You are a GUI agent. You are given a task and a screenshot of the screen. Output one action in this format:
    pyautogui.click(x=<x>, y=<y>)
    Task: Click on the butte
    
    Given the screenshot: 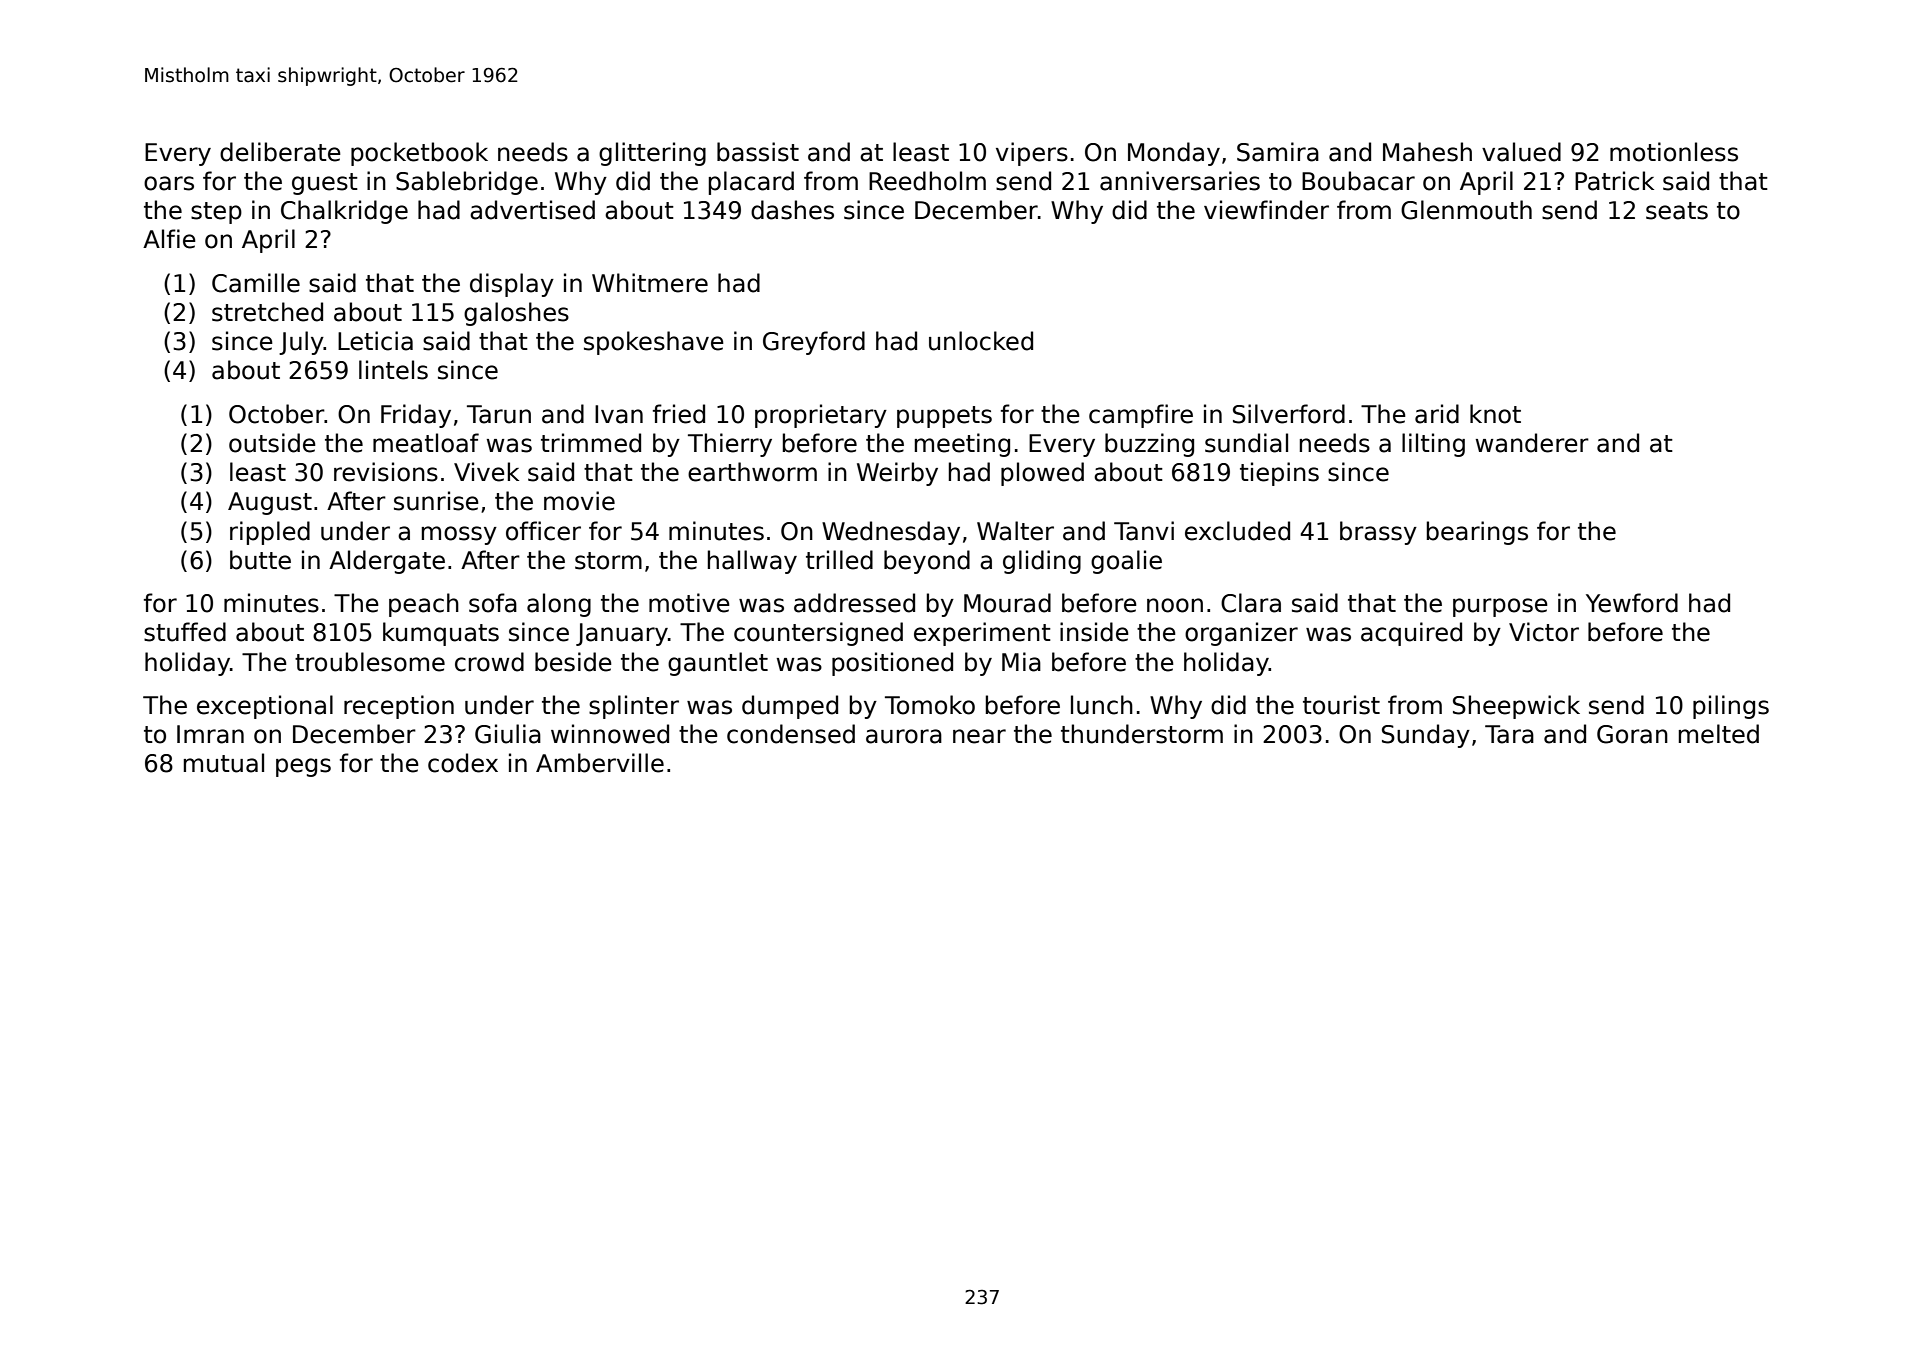 What is the action you would take?
    pyautogui.click(x=260, y=560)
